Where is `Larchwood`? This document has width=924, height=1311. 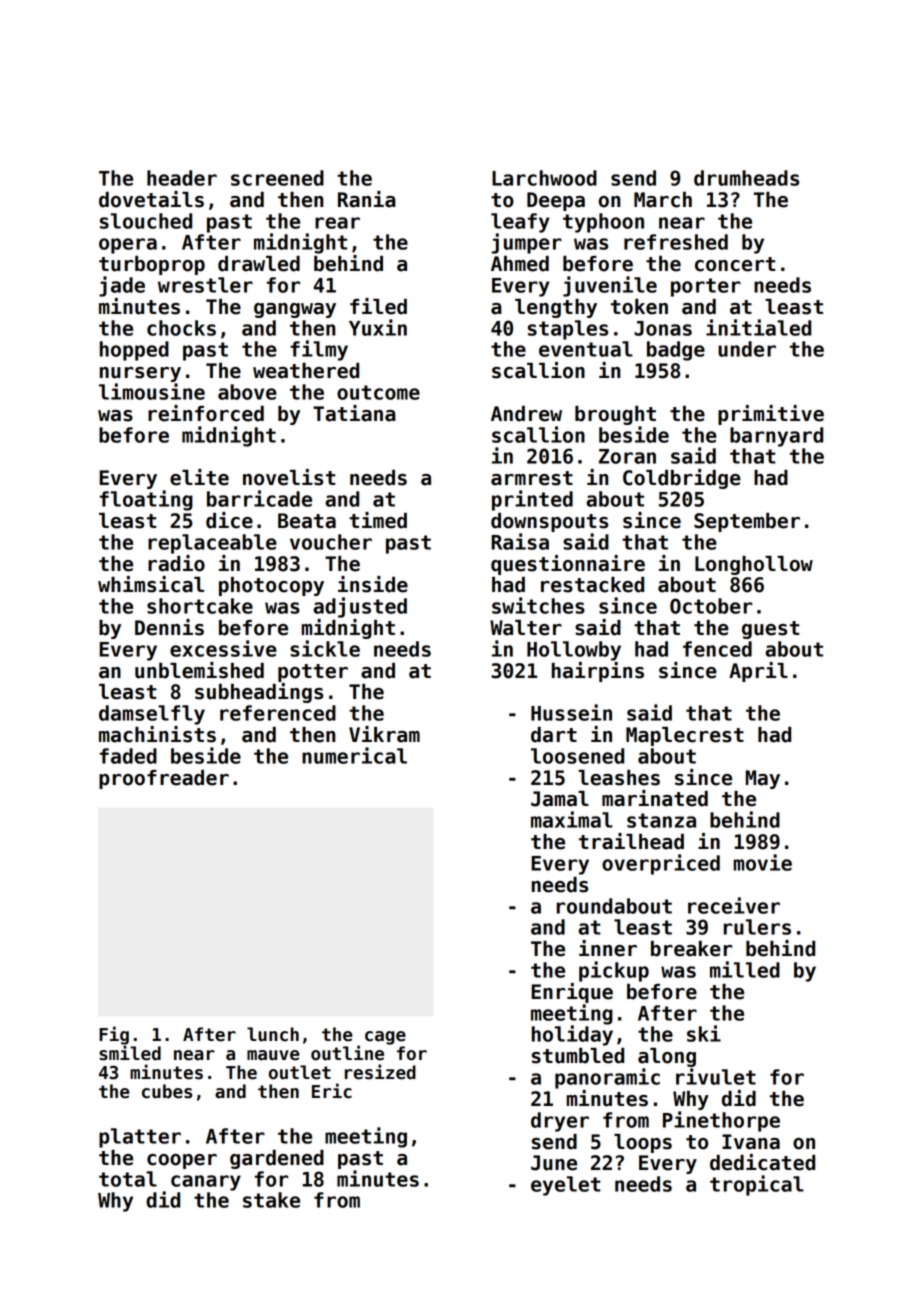 Larchwood is located at coordinates (544, 178).
